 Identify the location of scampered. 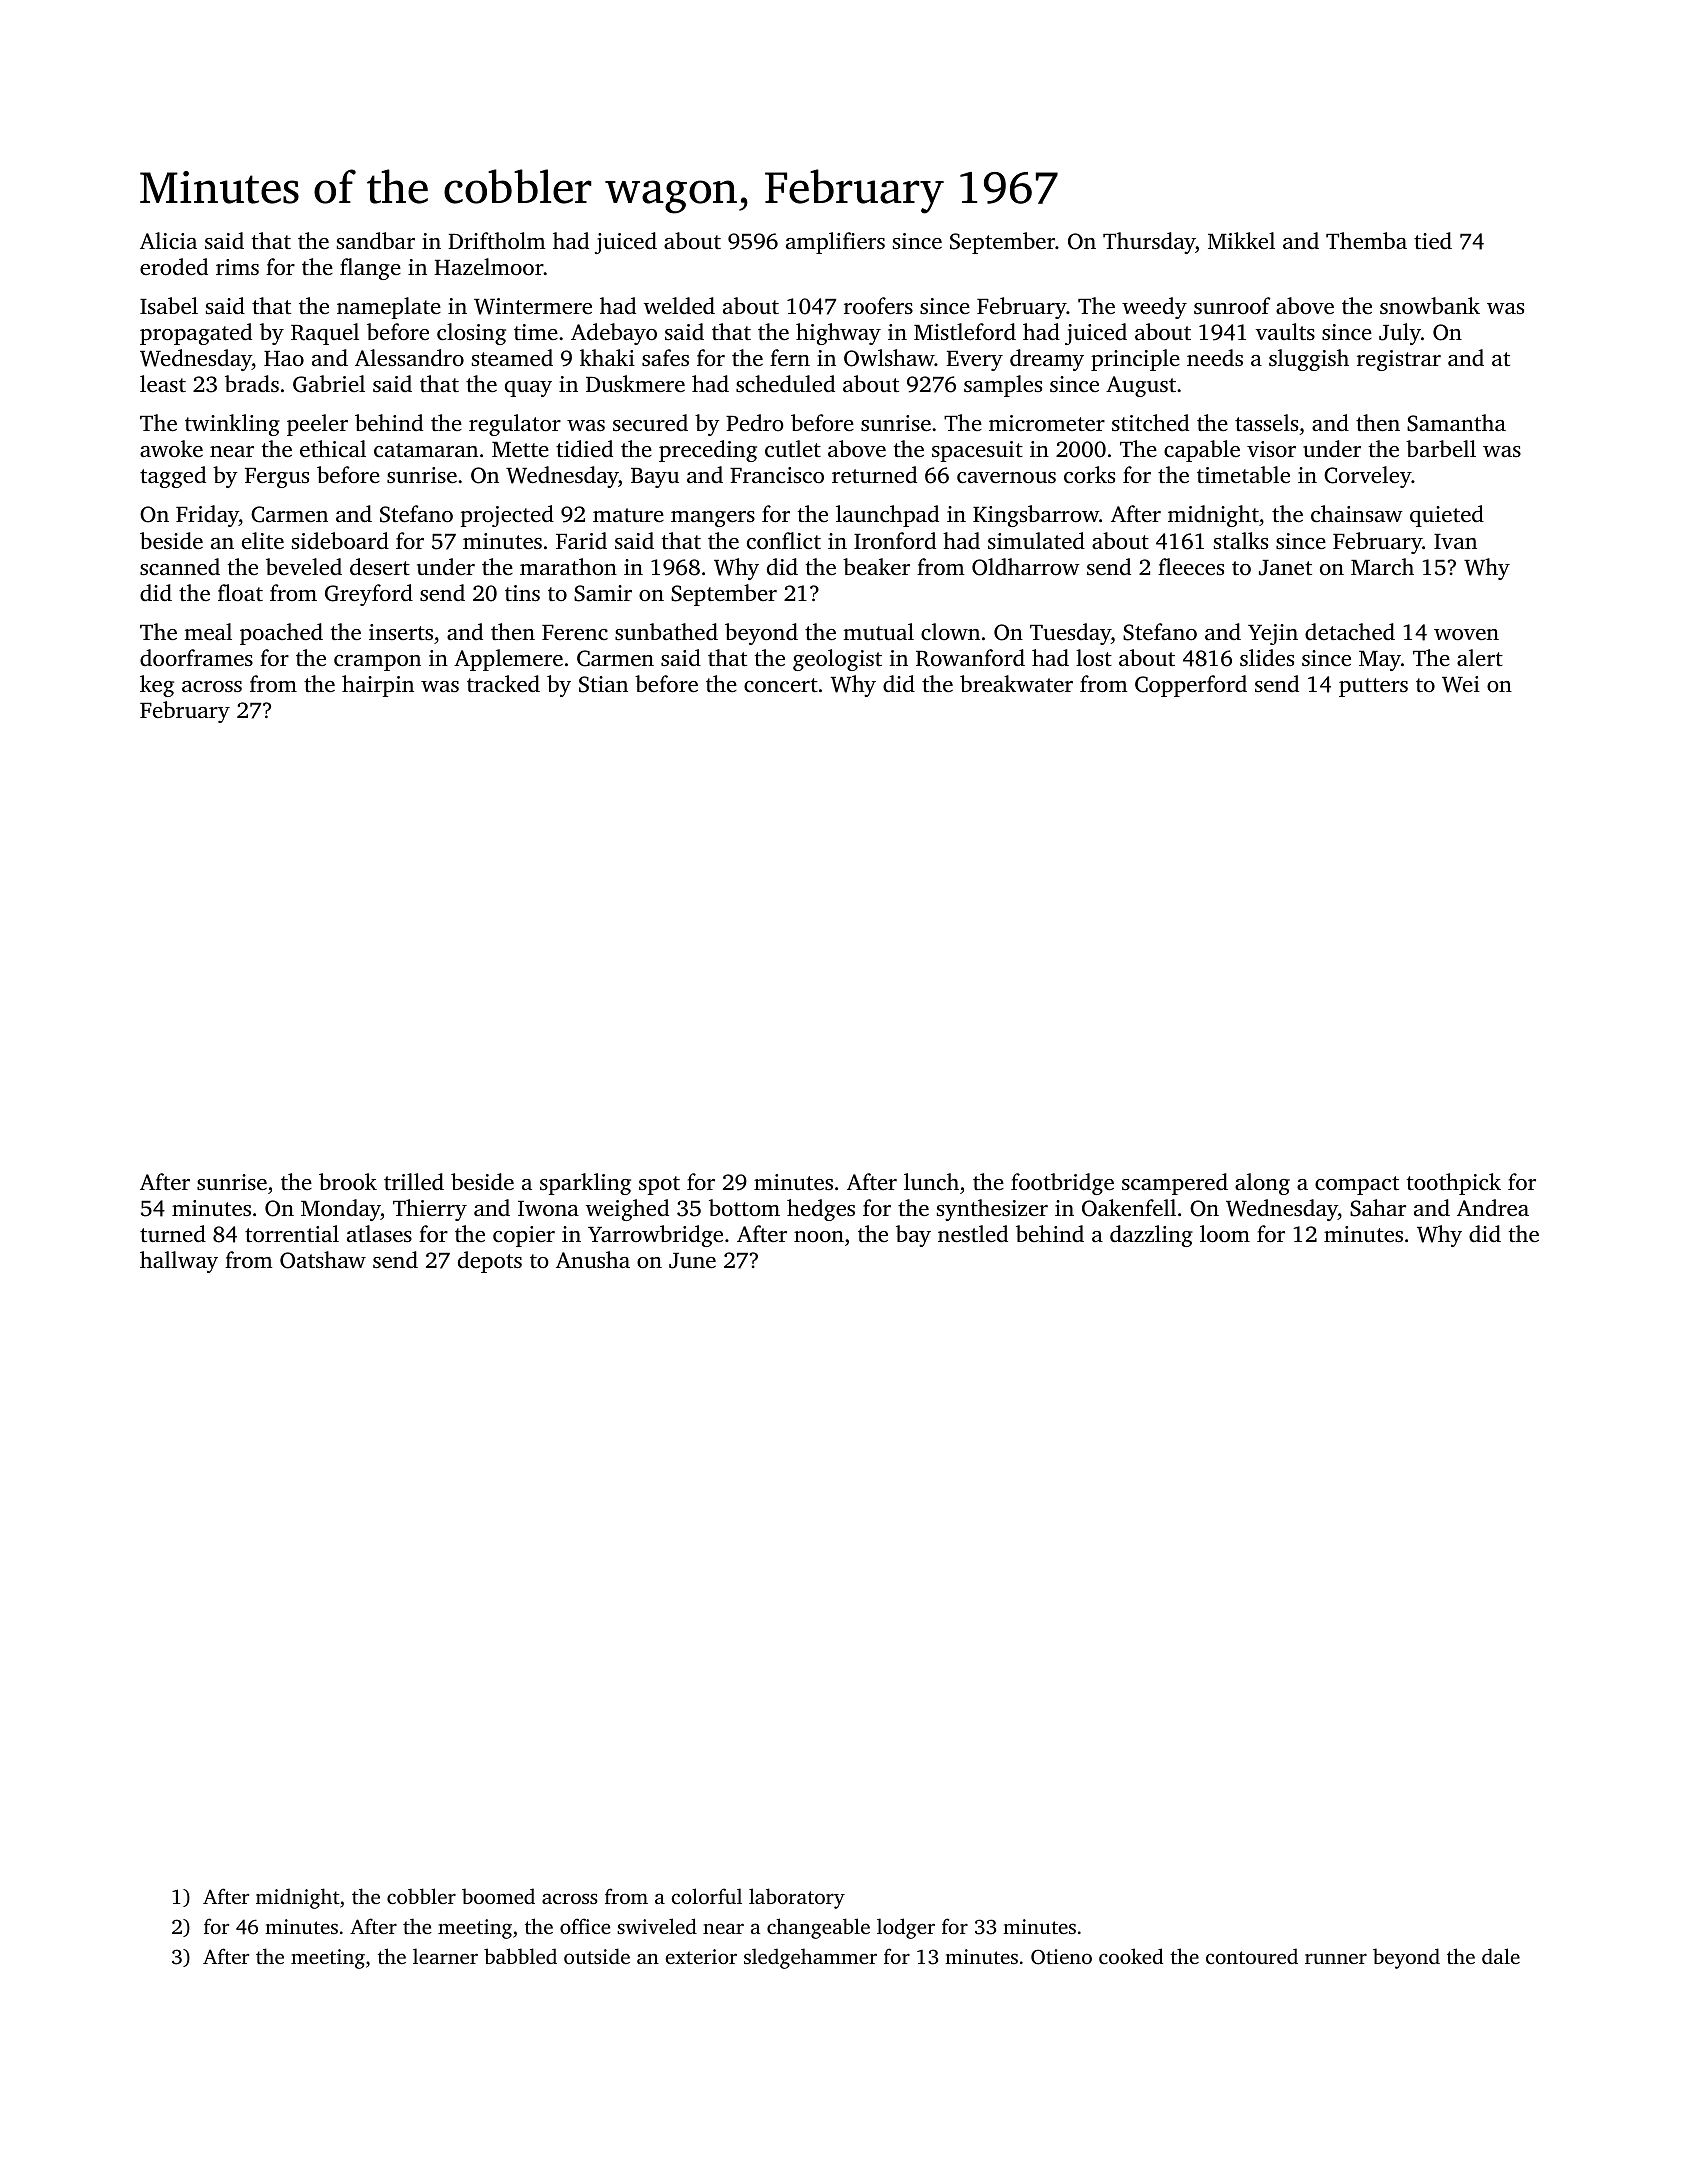
(1175, 1184).
